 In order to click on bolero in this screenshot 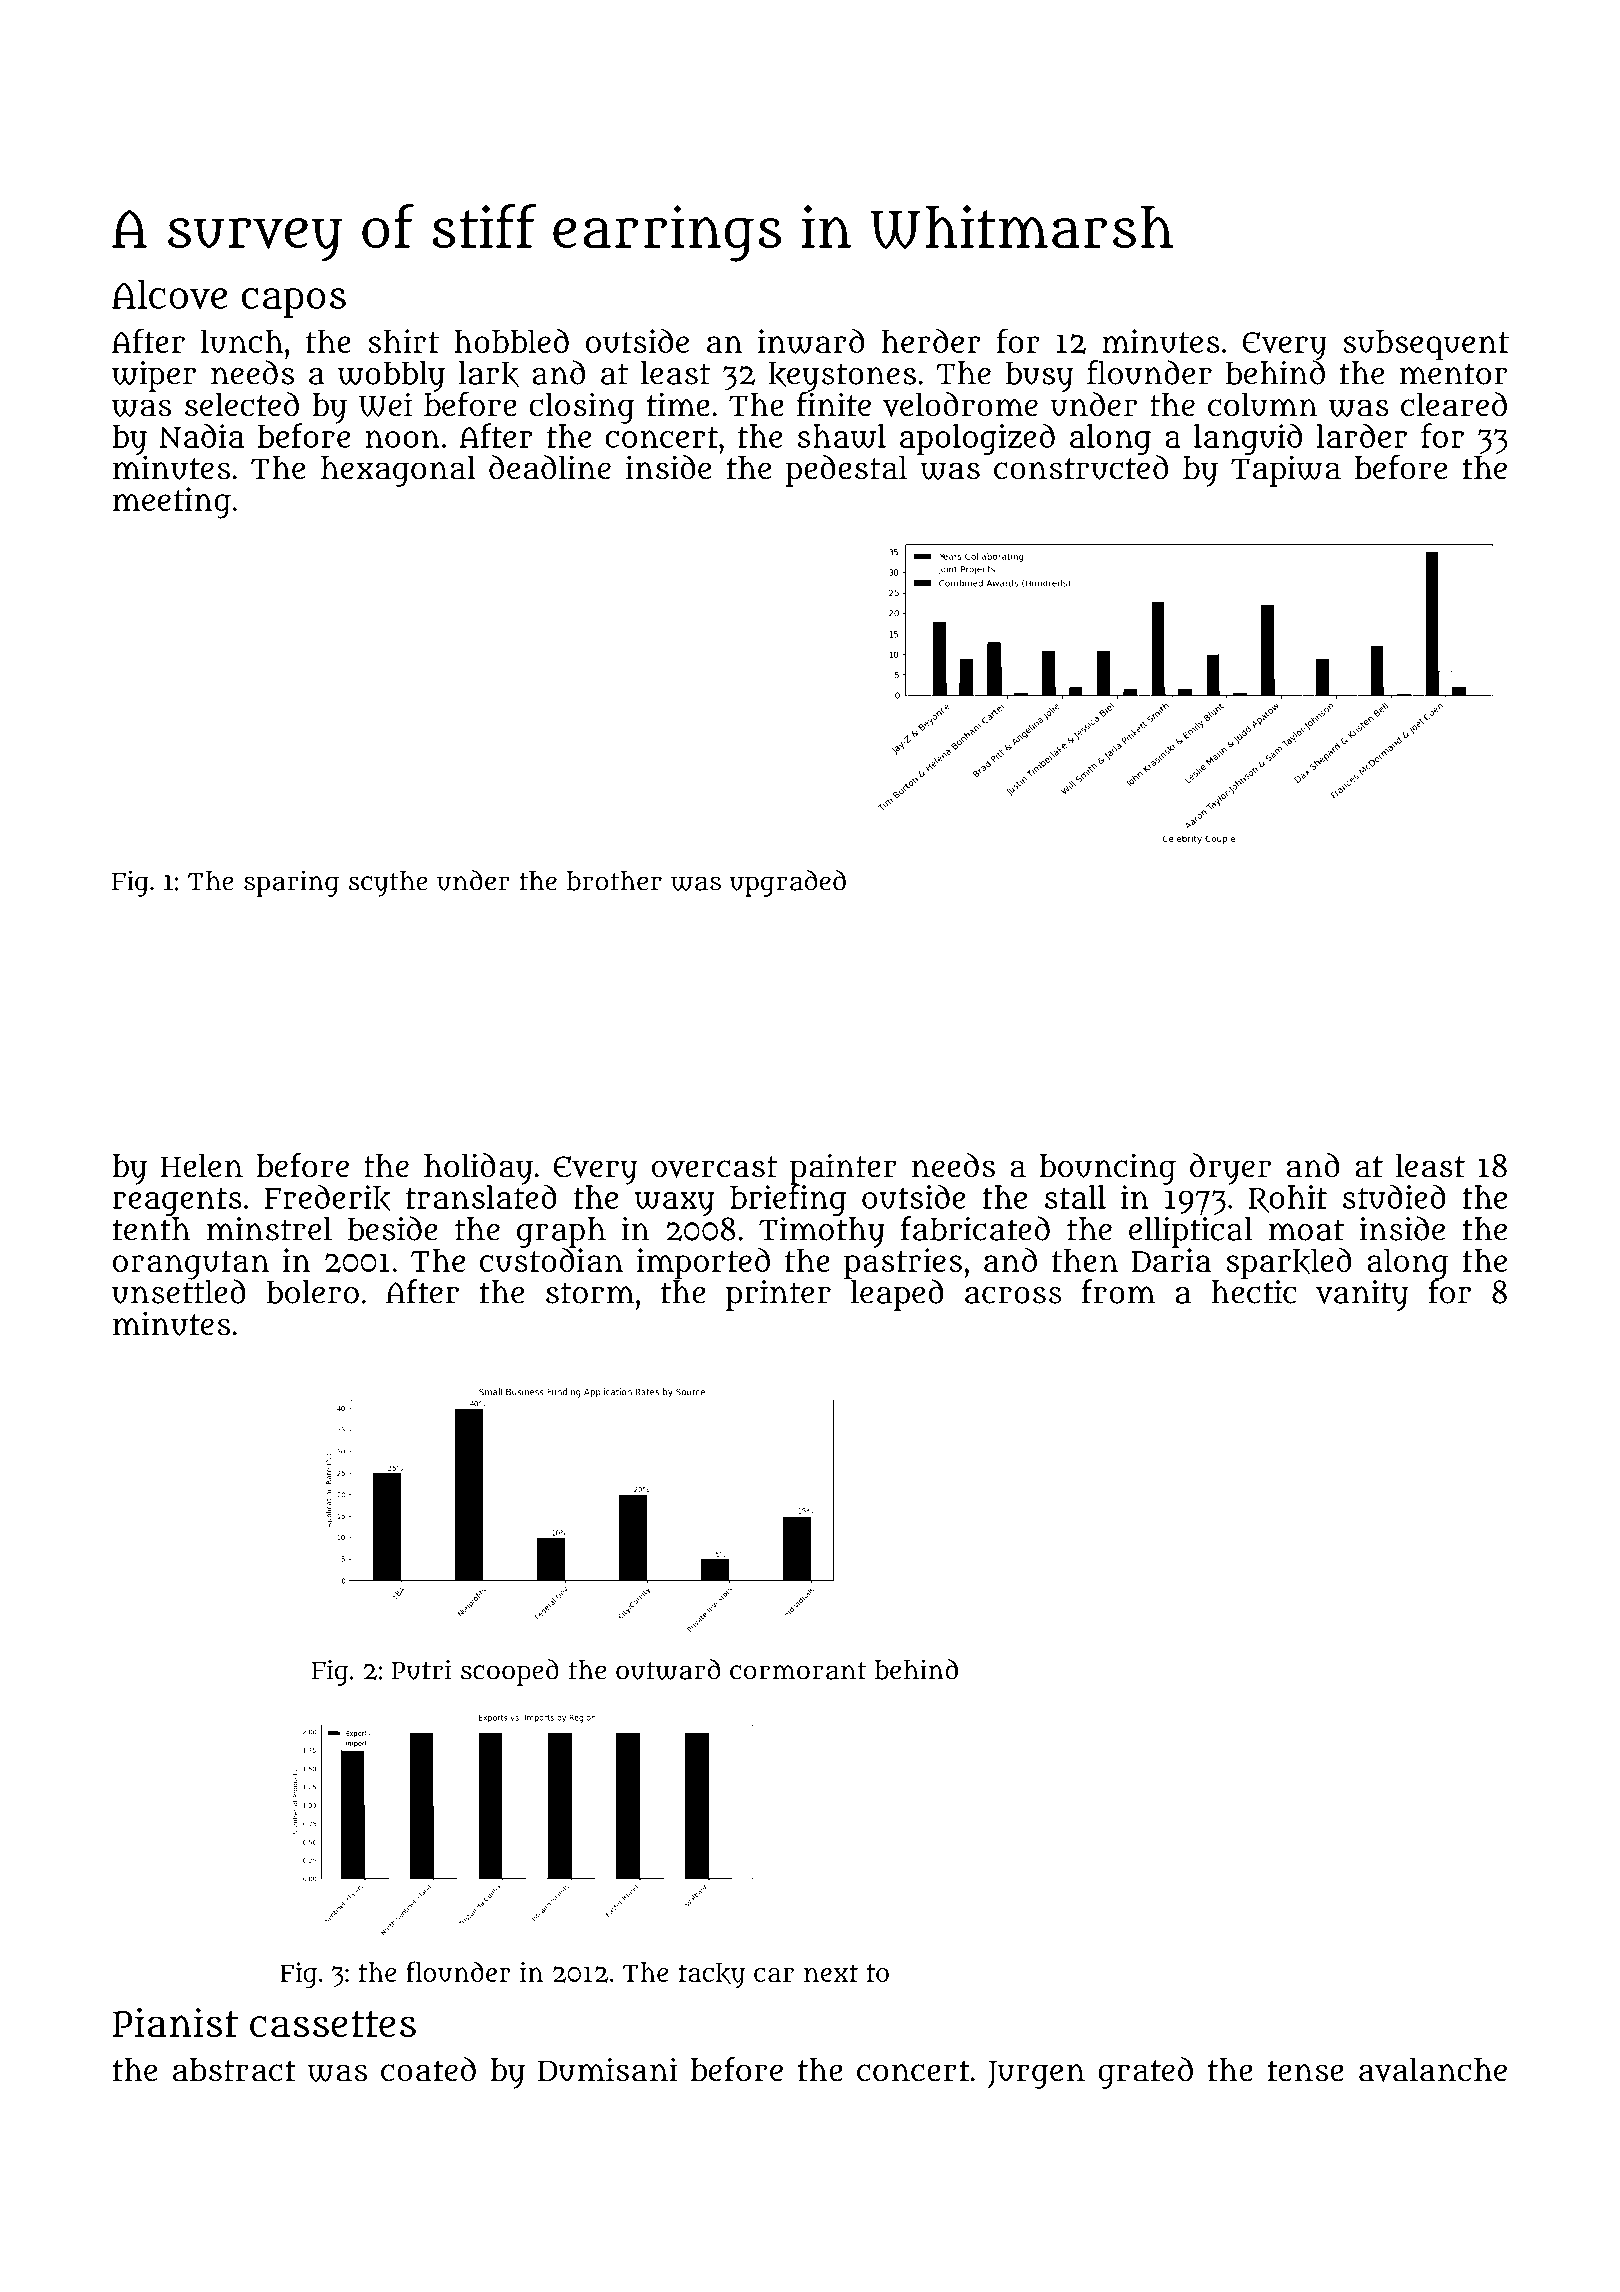, I will do `click(312, 1292)`.
